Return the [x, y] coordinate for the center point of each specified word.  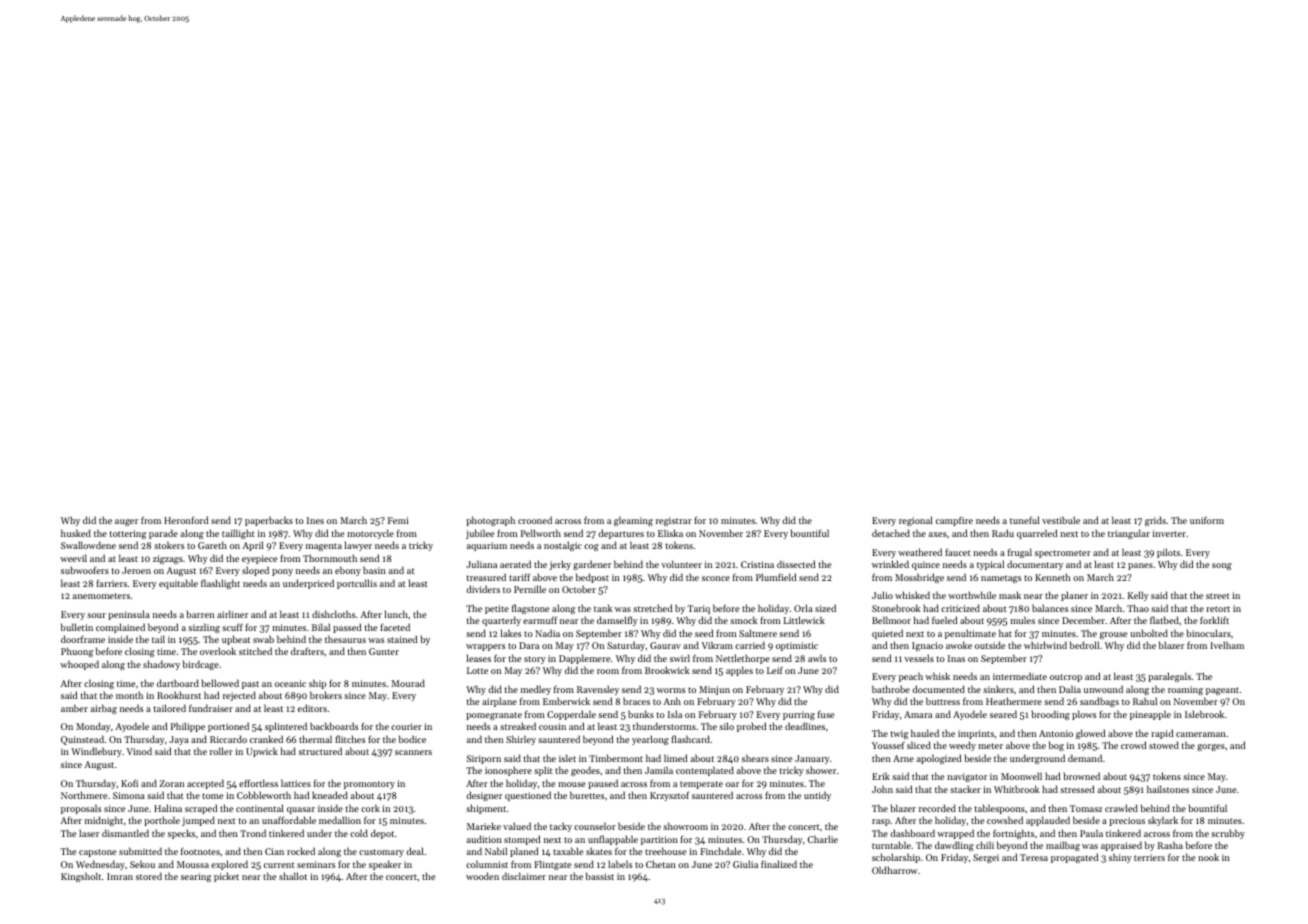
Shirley [521, 740]
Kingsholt [81, 877]
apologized [939, 759]
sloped [255, 571]
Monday [93, 727]
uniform [1207, 520]
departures [621, 534]
